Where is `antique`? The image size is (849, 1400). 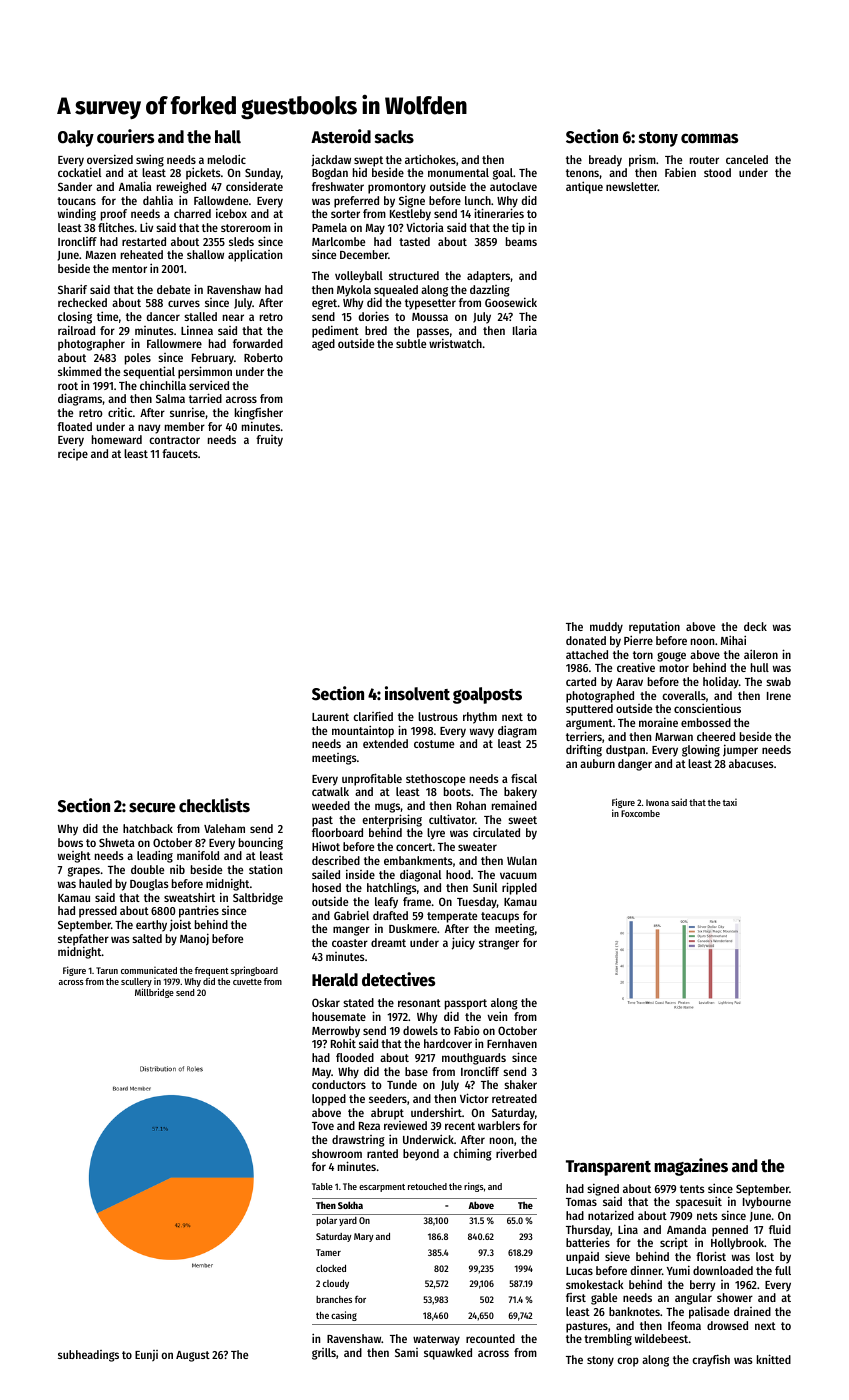
antique is located at coordinates (584, 187).
